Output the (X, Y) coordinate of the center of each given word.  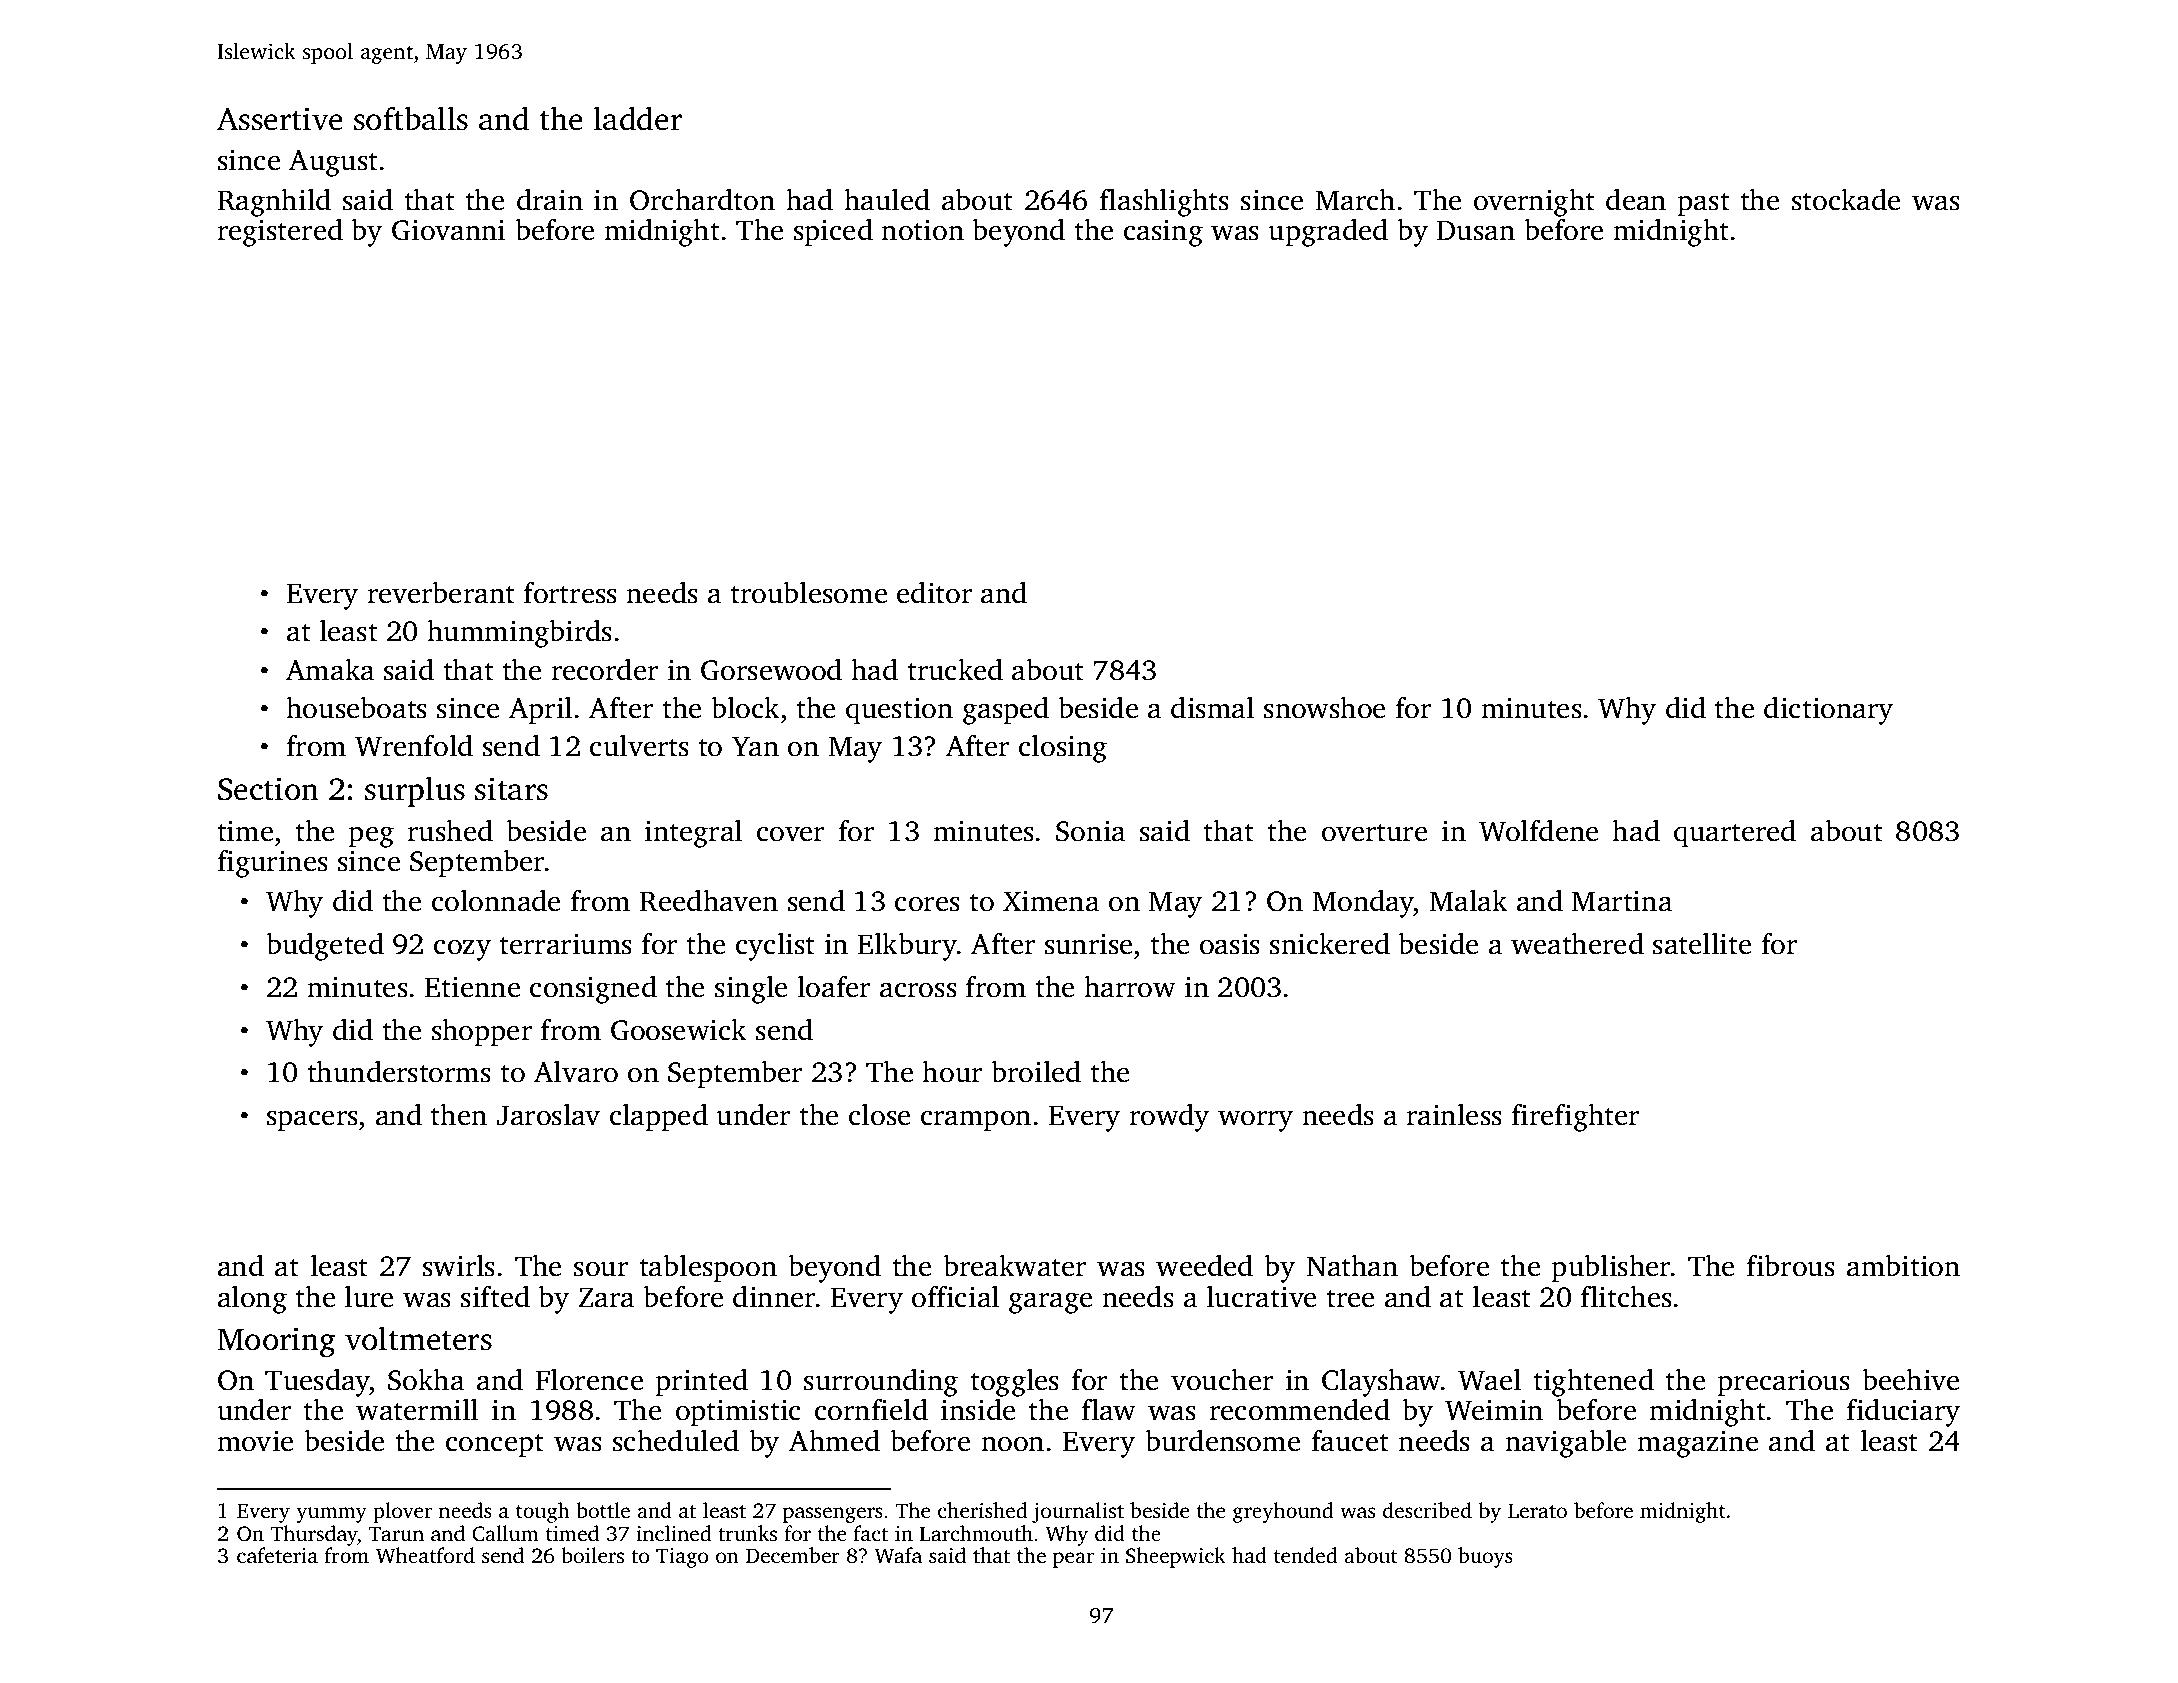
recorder (604, 670)
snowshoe (1324, 707)
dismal (1212, 707)
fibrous (1791, 1265)
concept (495, 1445)
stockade (1846, 199)
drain (550, 200)
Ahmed (834, 1440)
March (1355, 199)
